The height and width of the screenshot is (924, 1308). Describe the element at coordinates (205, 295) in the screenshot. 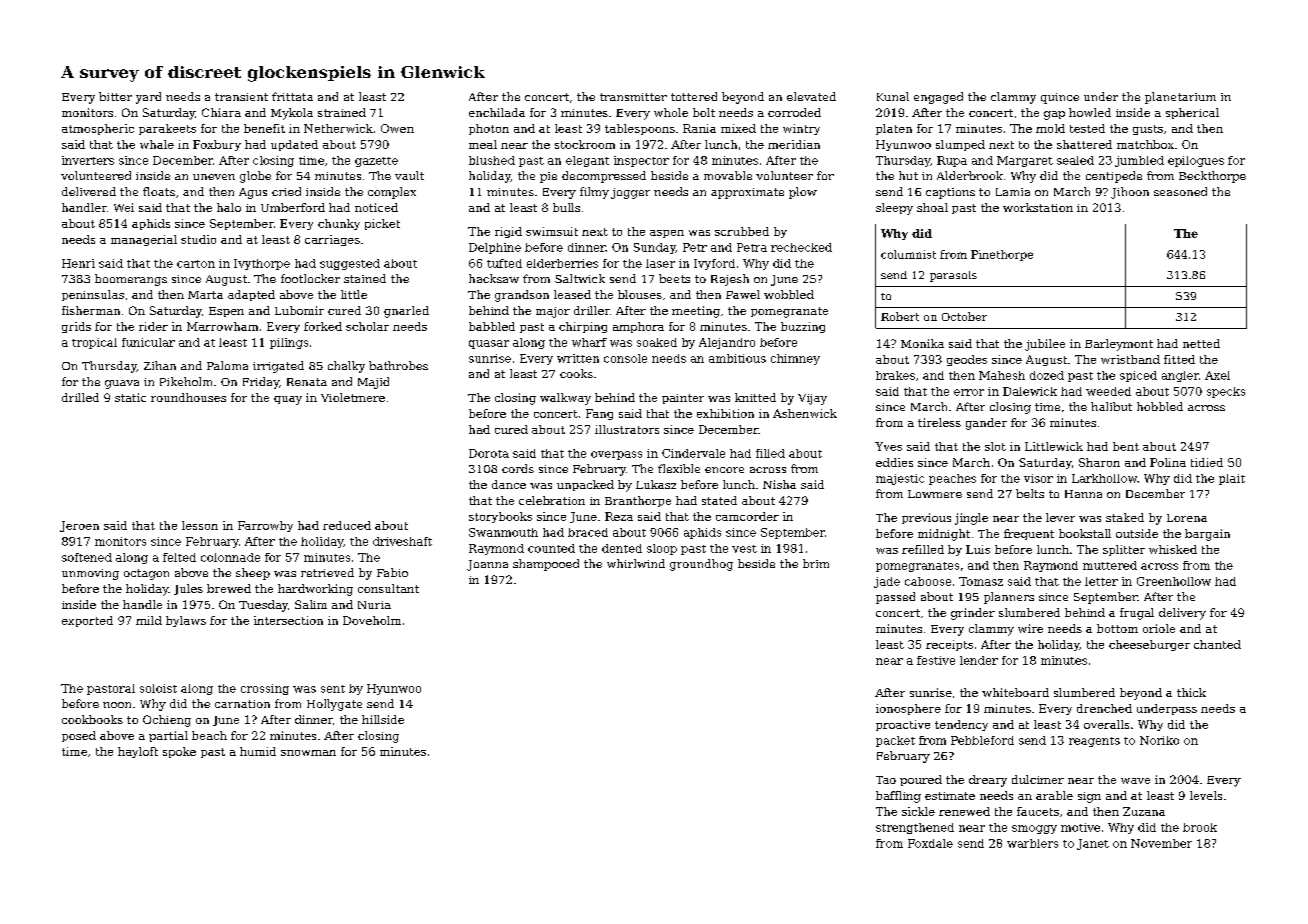

I see `Marta` at that location.
